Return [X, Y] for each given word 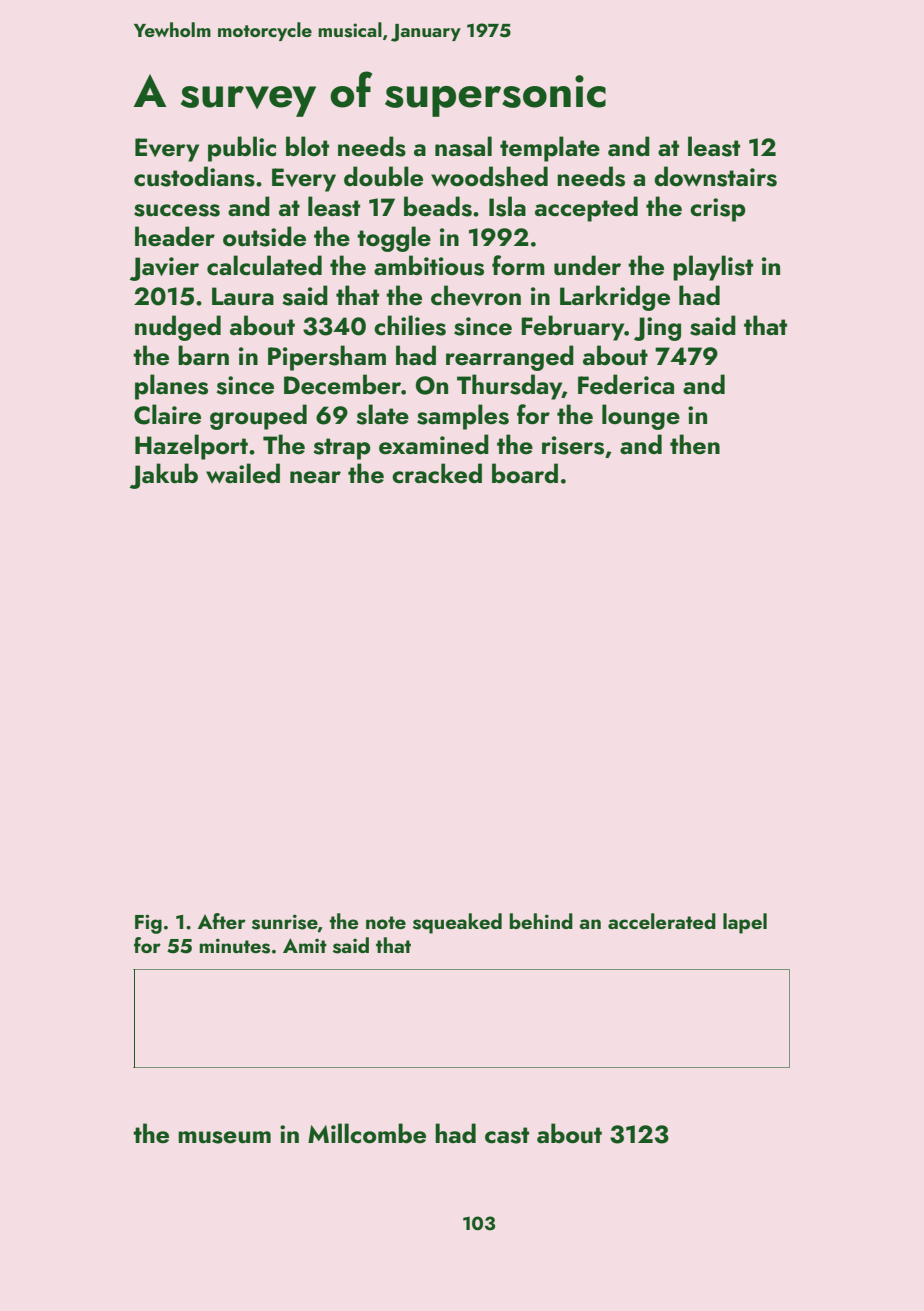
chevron [476, 295]
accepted [586, 209]
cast [507, 1135]
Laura [243, 296]
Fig [148, 924]
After [222, 921]
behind [541, 921]
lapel [745, 923]
